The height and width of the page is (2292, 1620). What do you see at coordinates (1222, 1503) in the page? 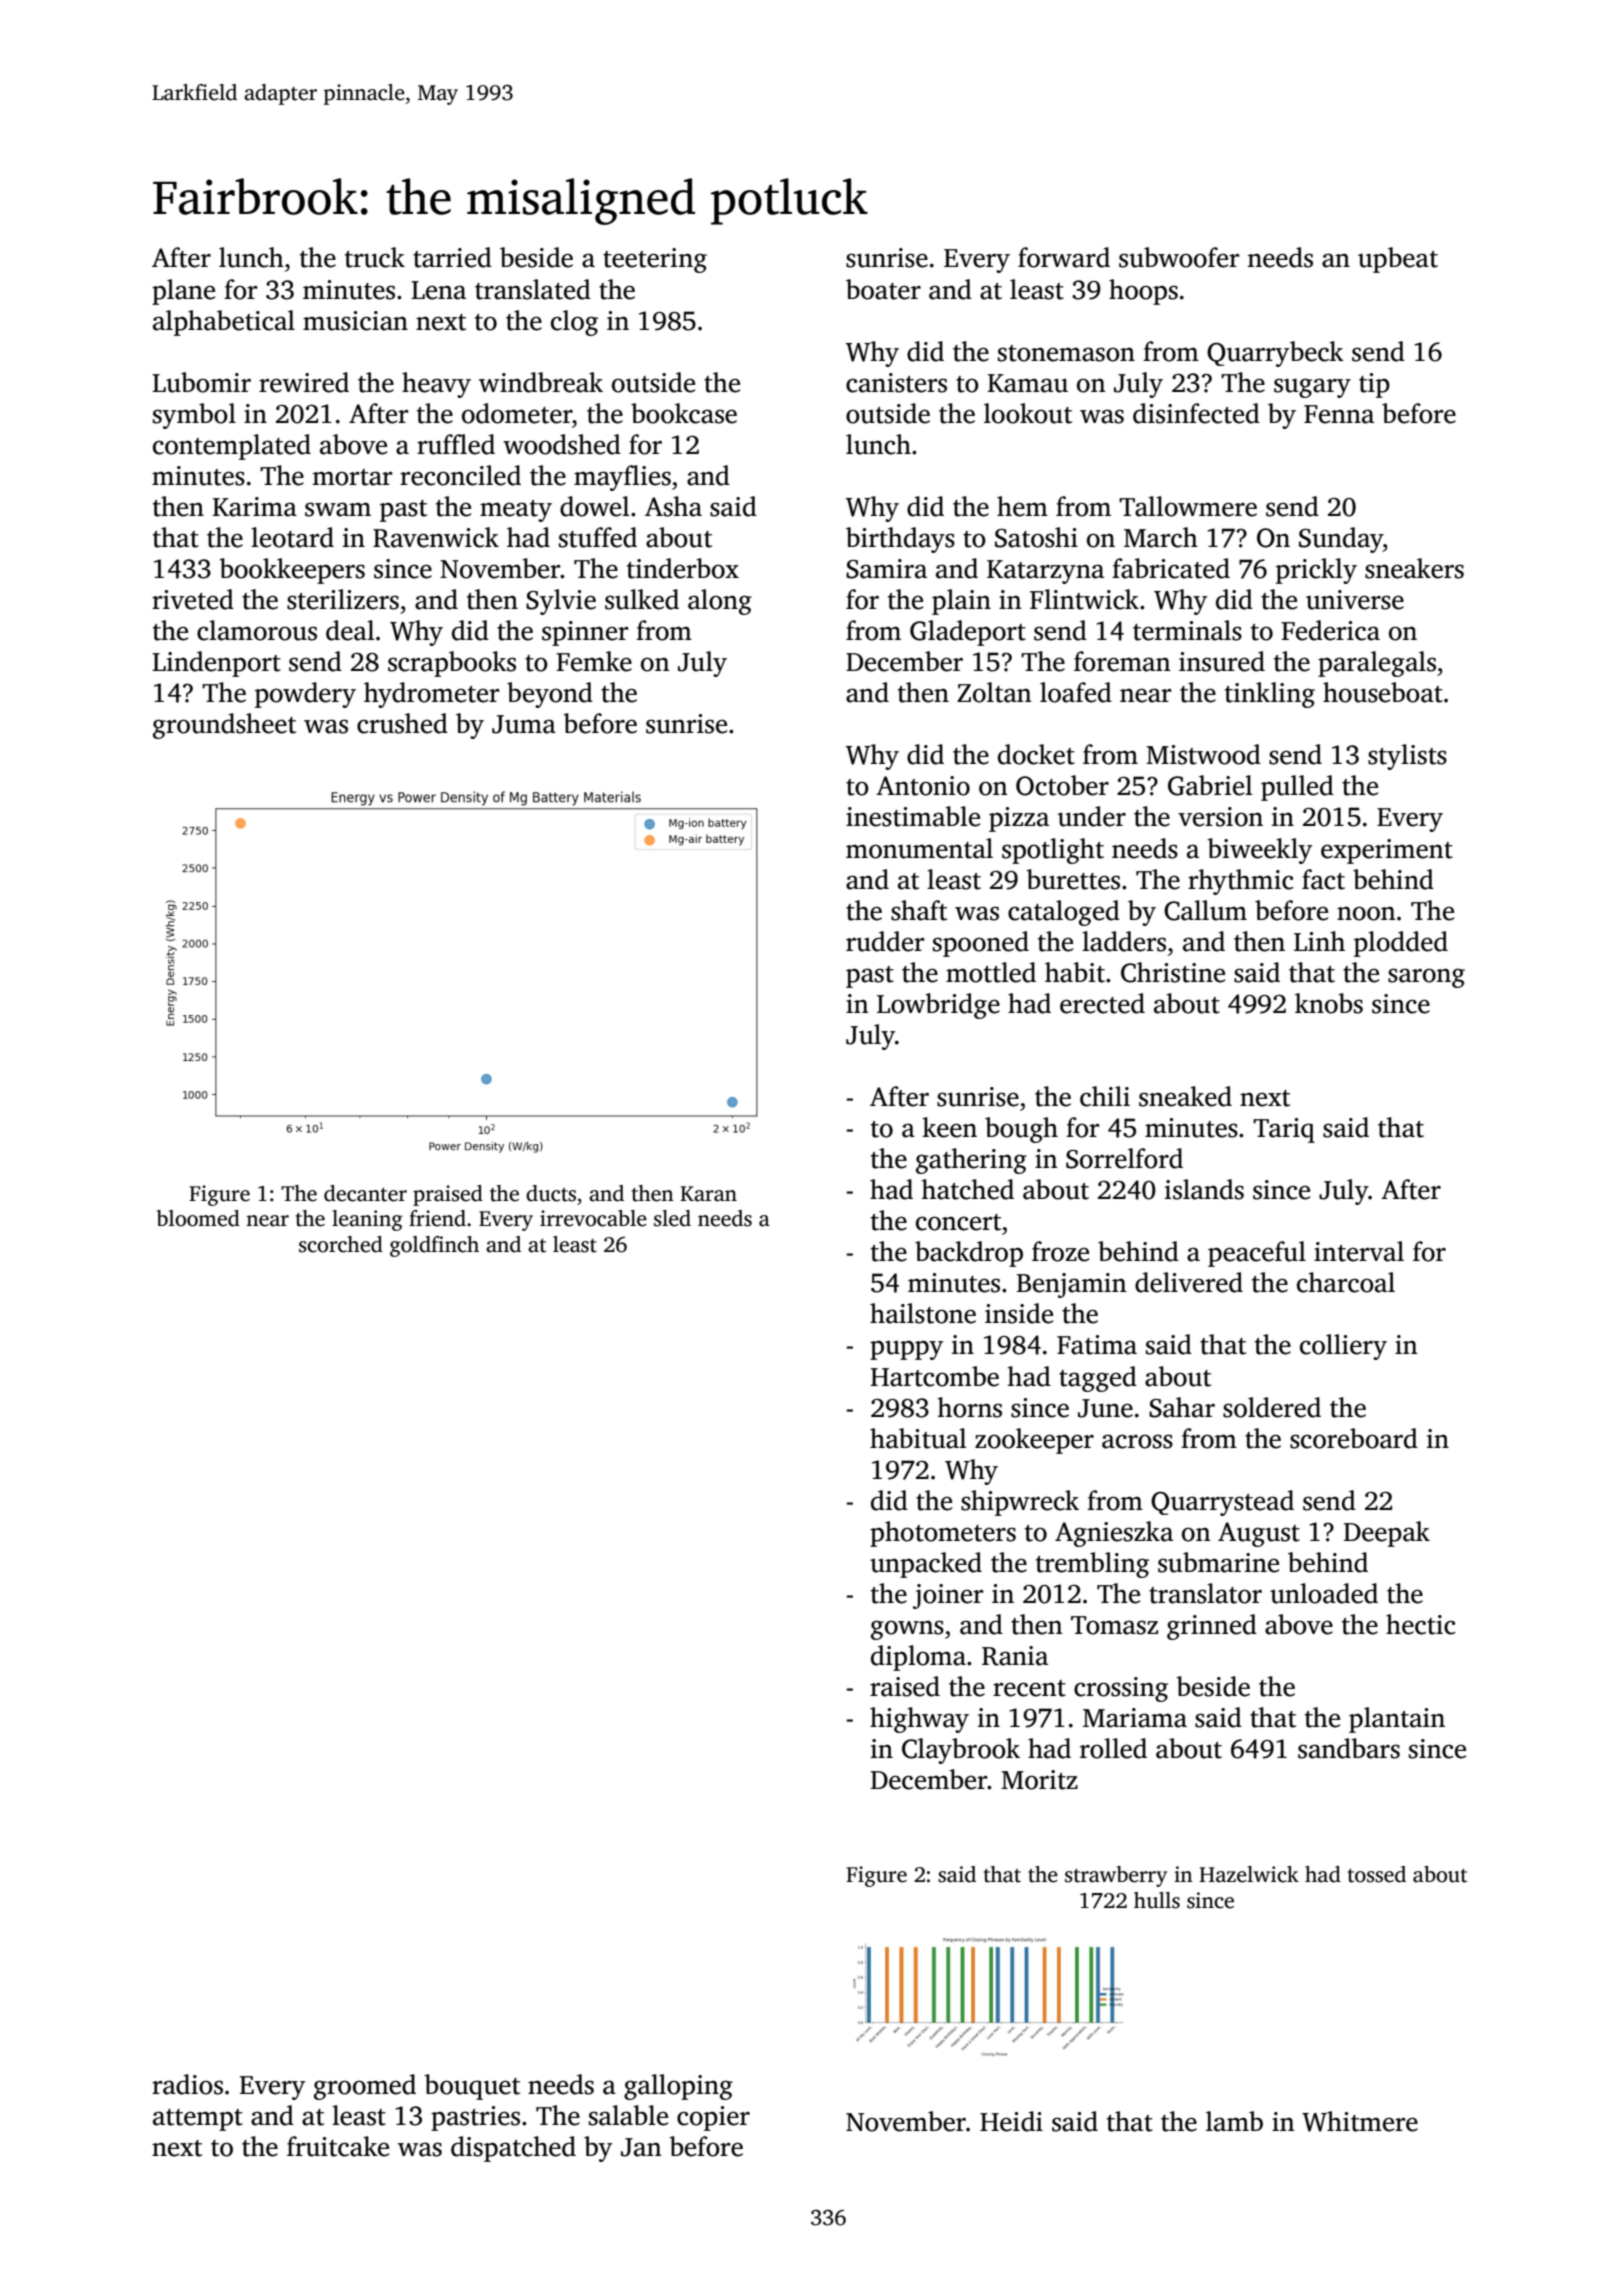
I see `Quarrystead` at bounding box center [1222, 1503].
